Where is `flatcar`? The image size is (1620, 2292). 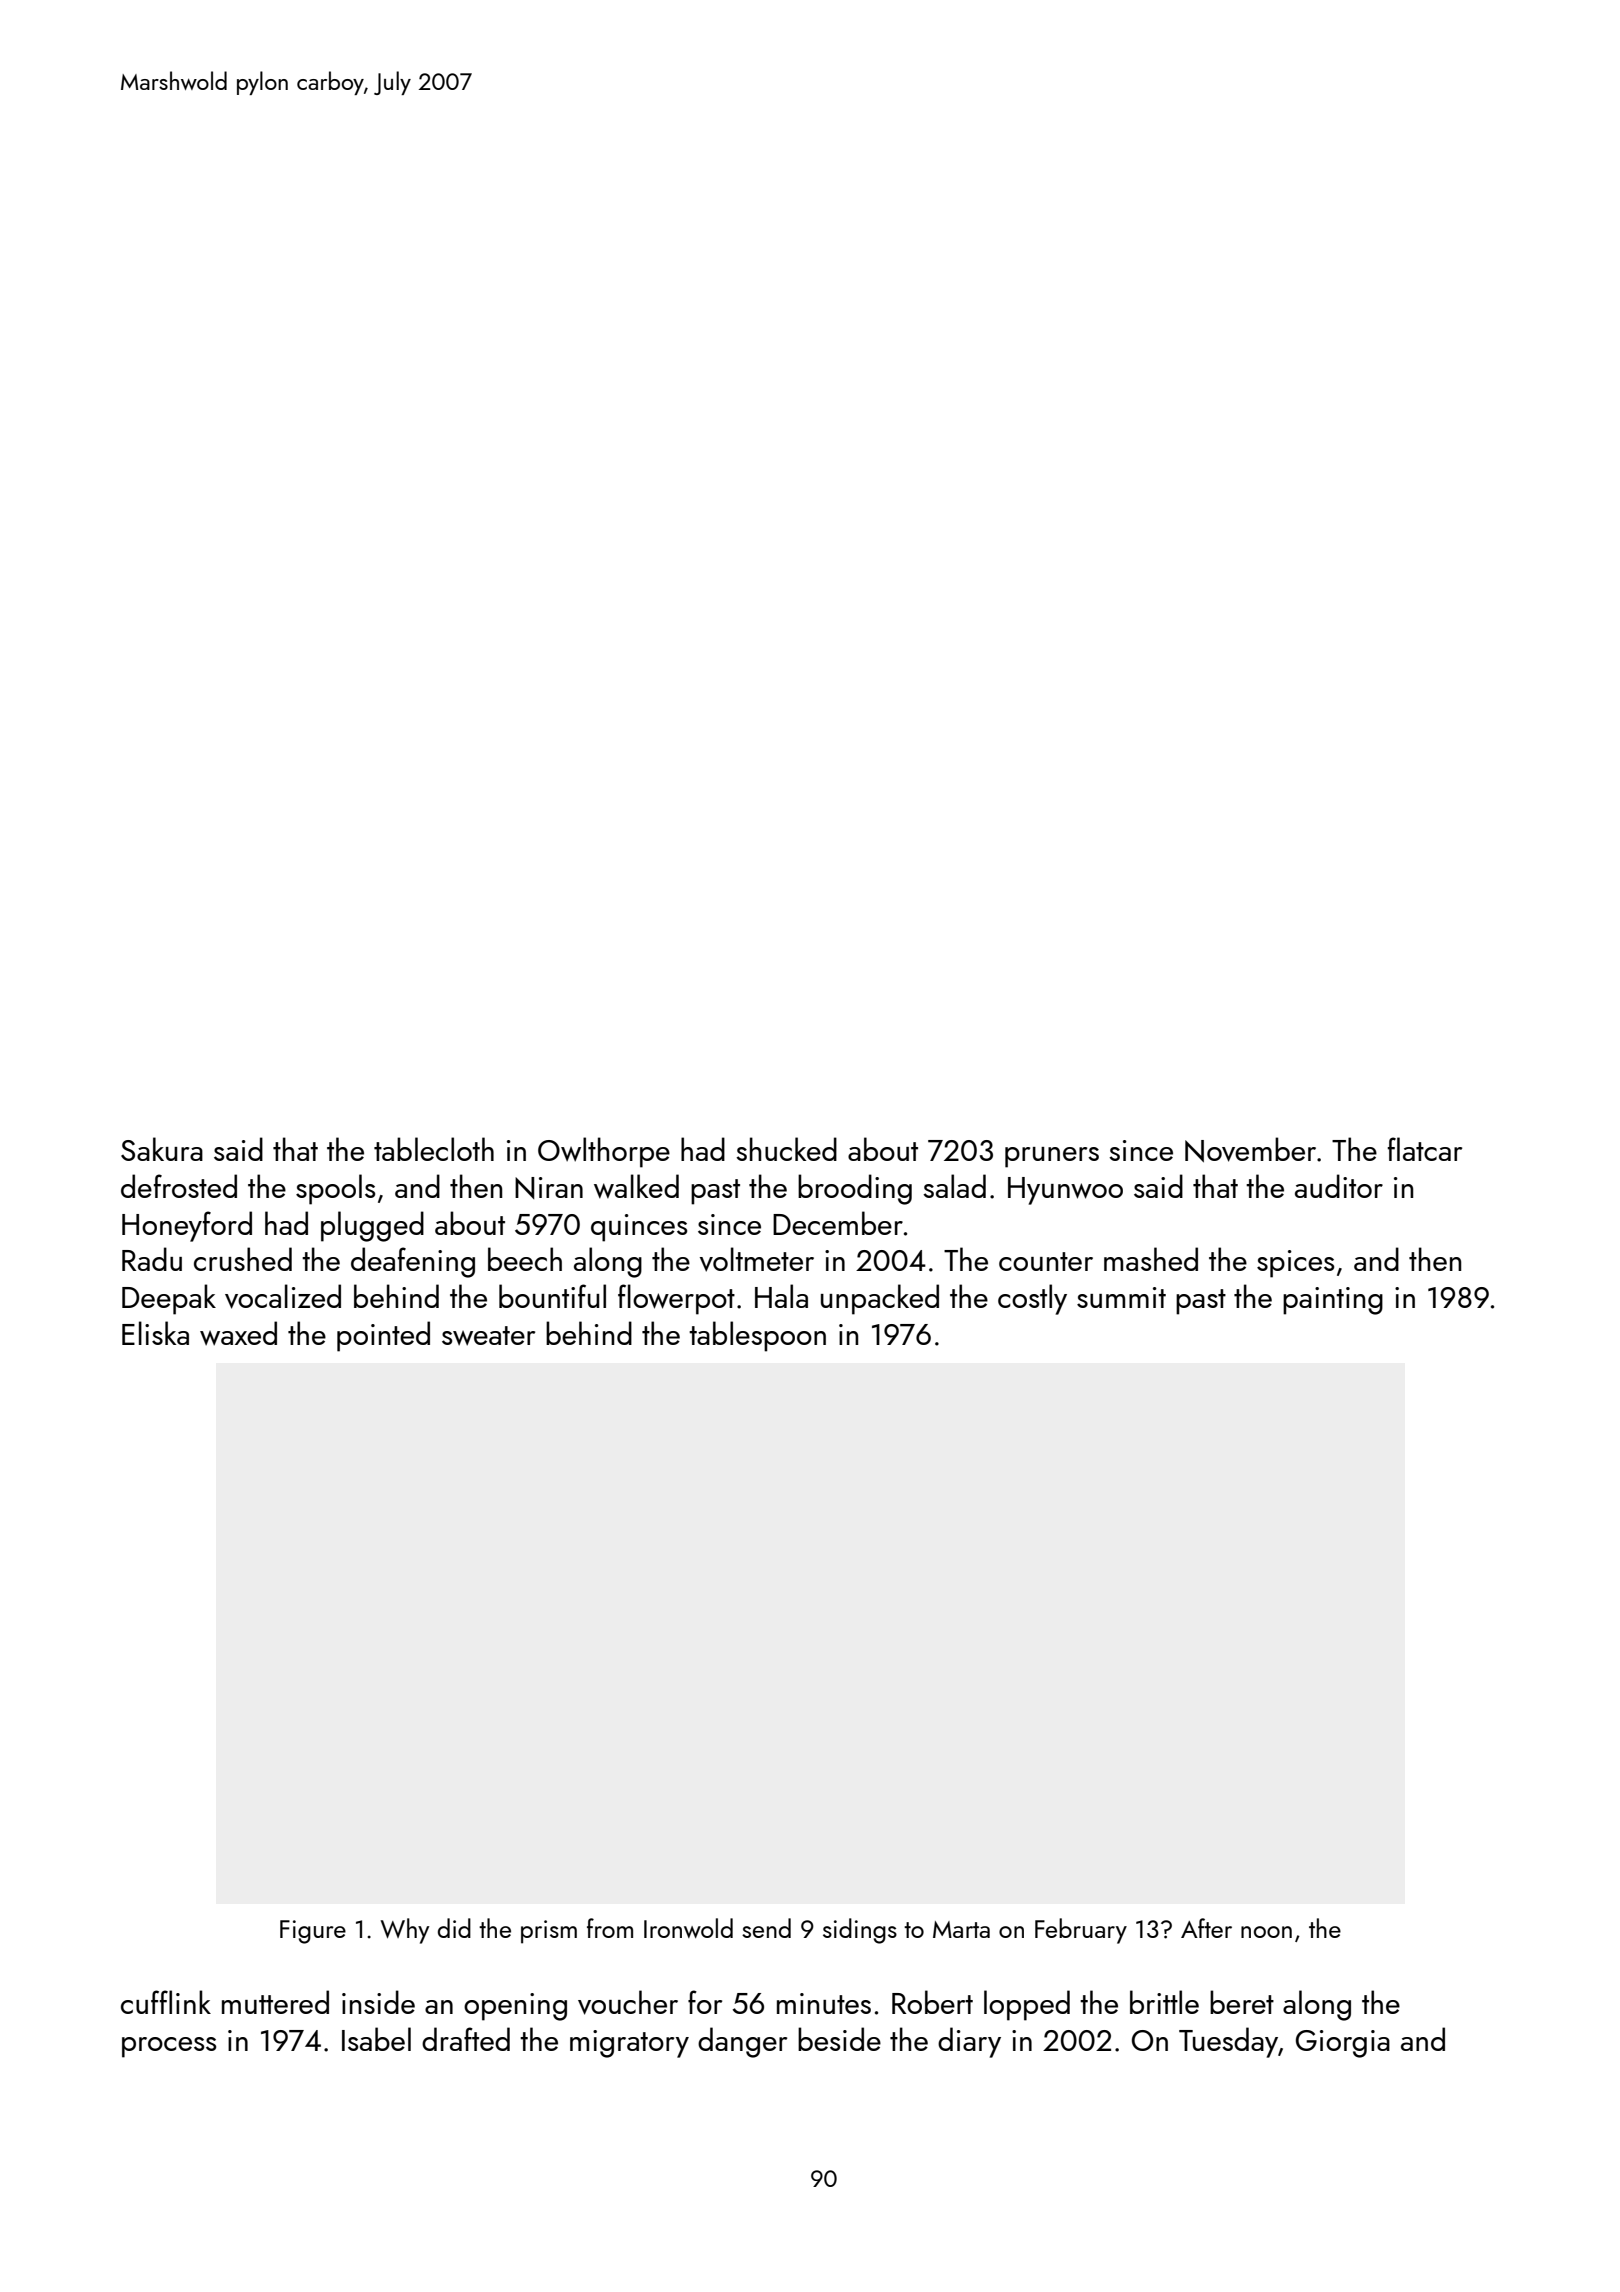
flatcar is located at coordinates (1425, 1149).
